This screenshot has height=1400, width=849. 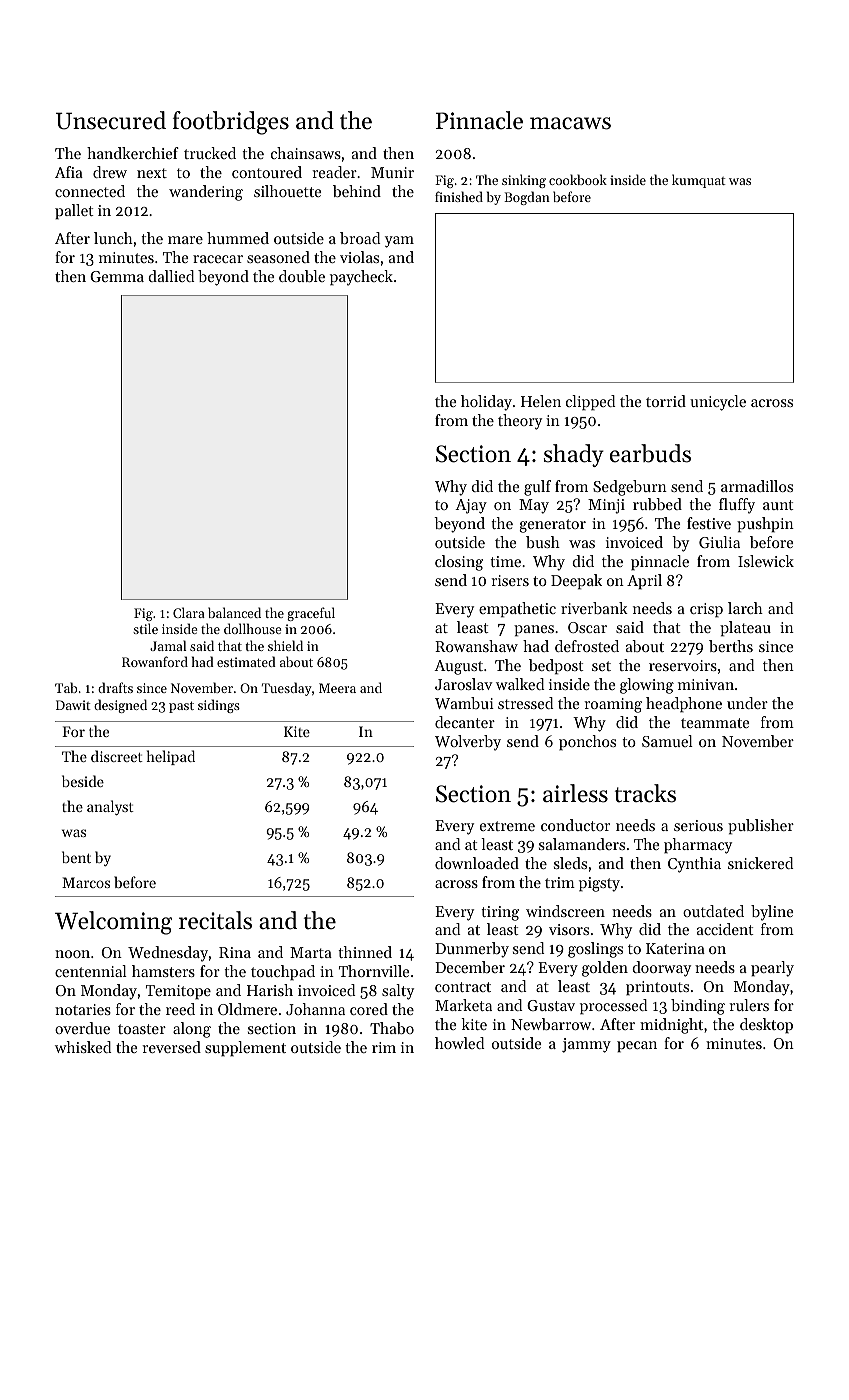 I want to click on Rowanford, so click(x=155, y=661).
